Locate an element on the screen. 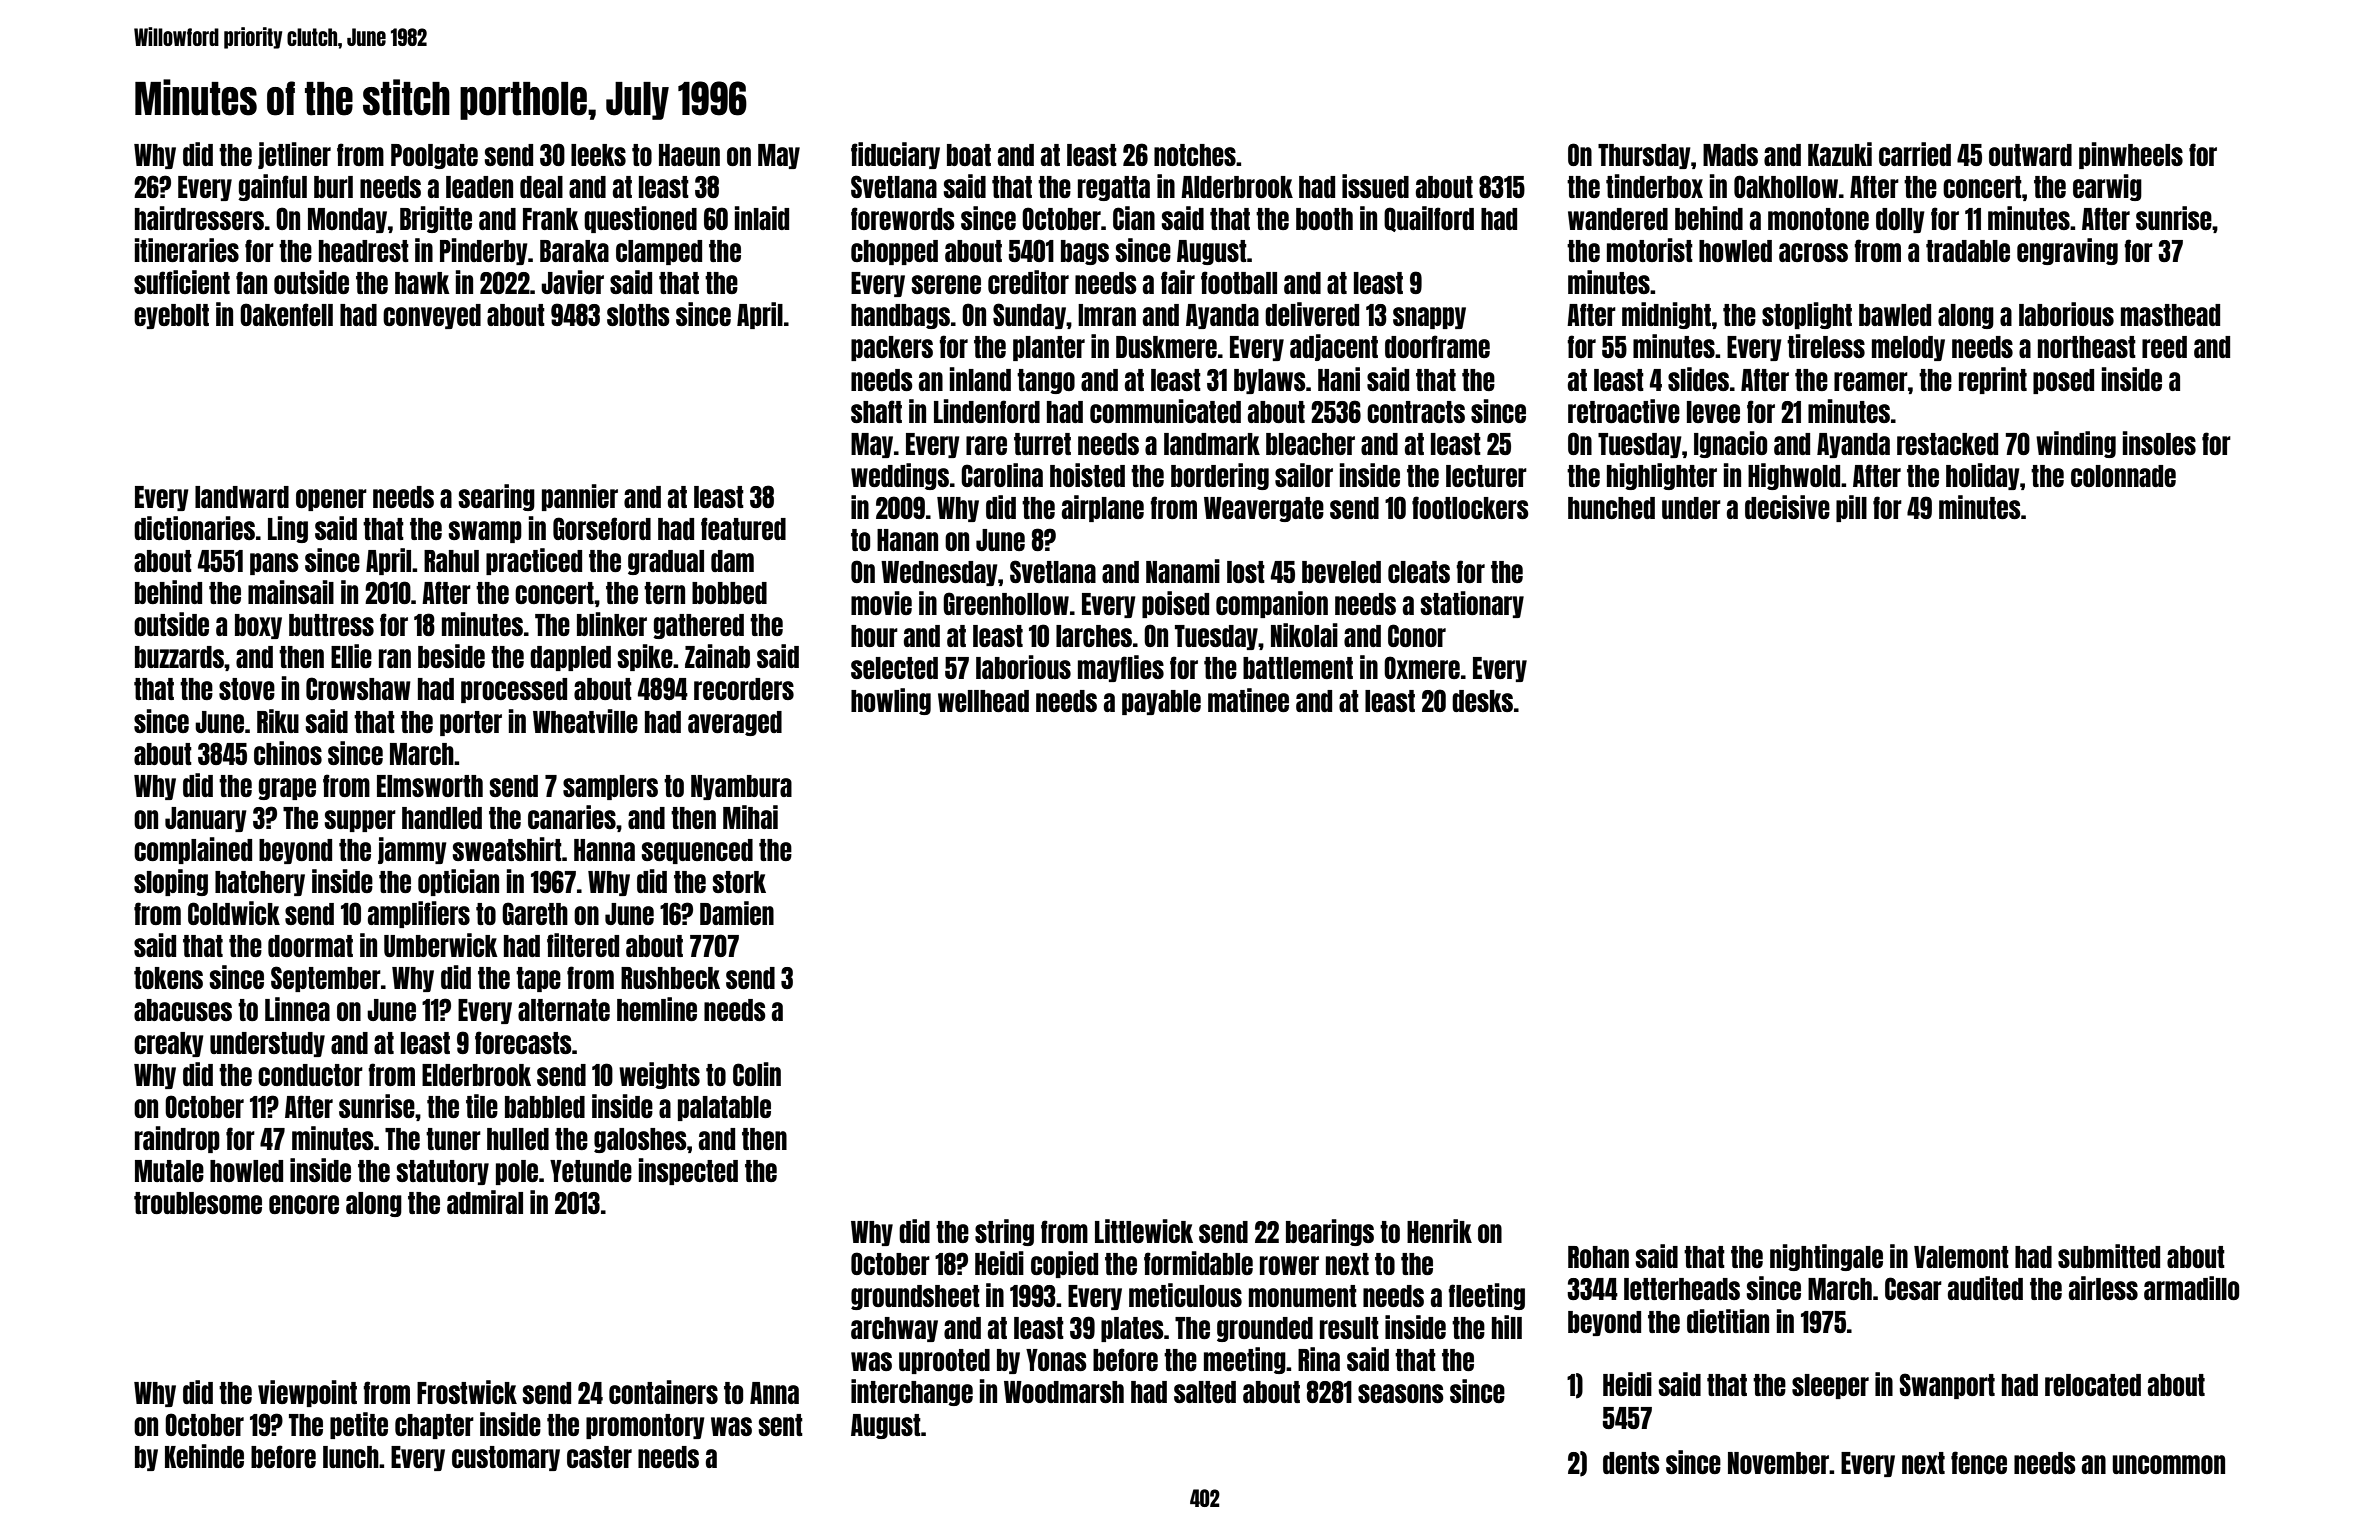 This screenshot has width=2380, height=1540. swamp is located at coordinates (485, 532).
